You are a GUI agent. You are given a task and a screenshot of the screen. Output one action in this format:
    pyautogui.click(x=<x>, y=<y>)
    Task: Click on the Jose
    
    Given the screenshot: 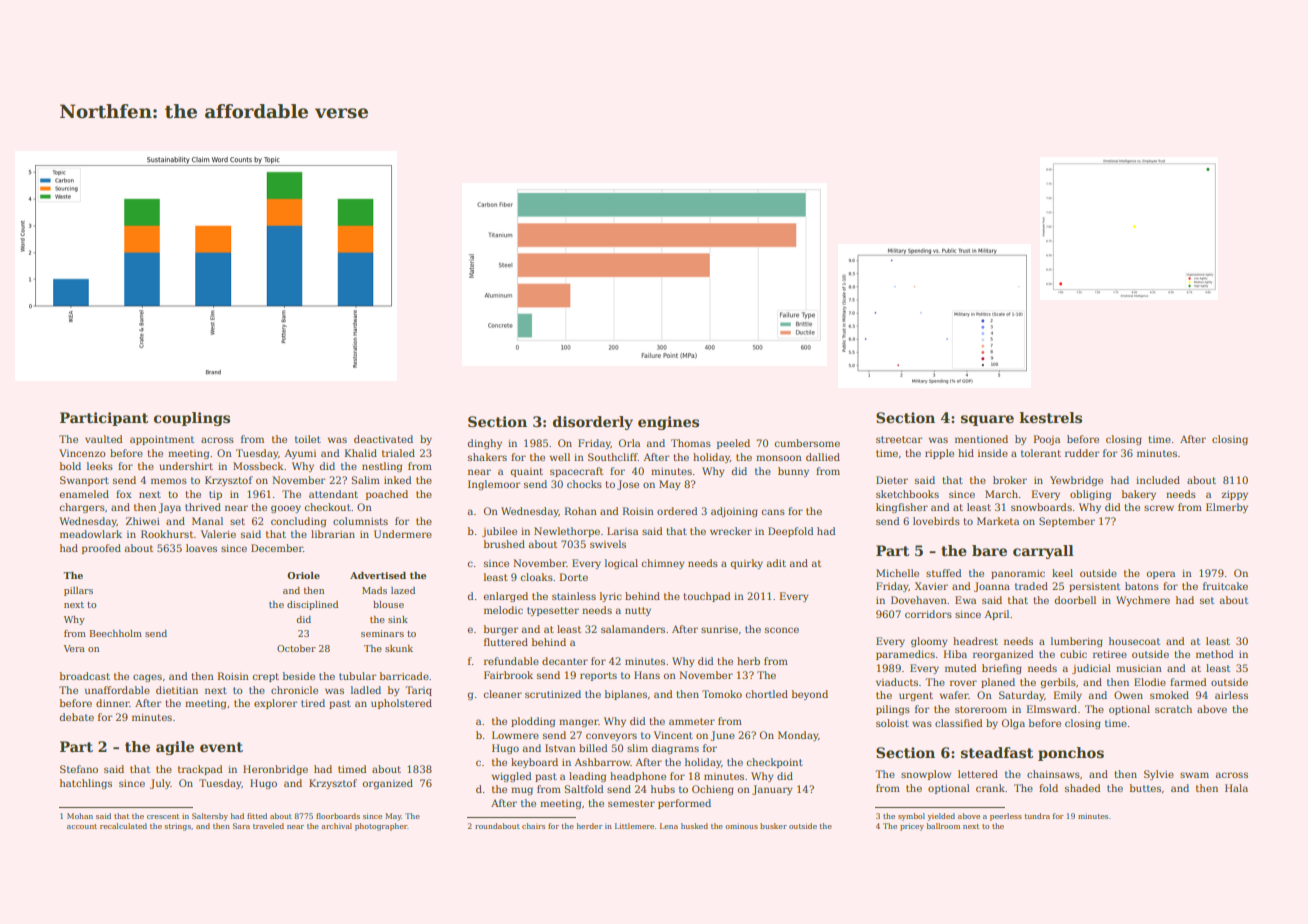 What is the action you would take?
    pyautogui.click(x=628, y=485)
